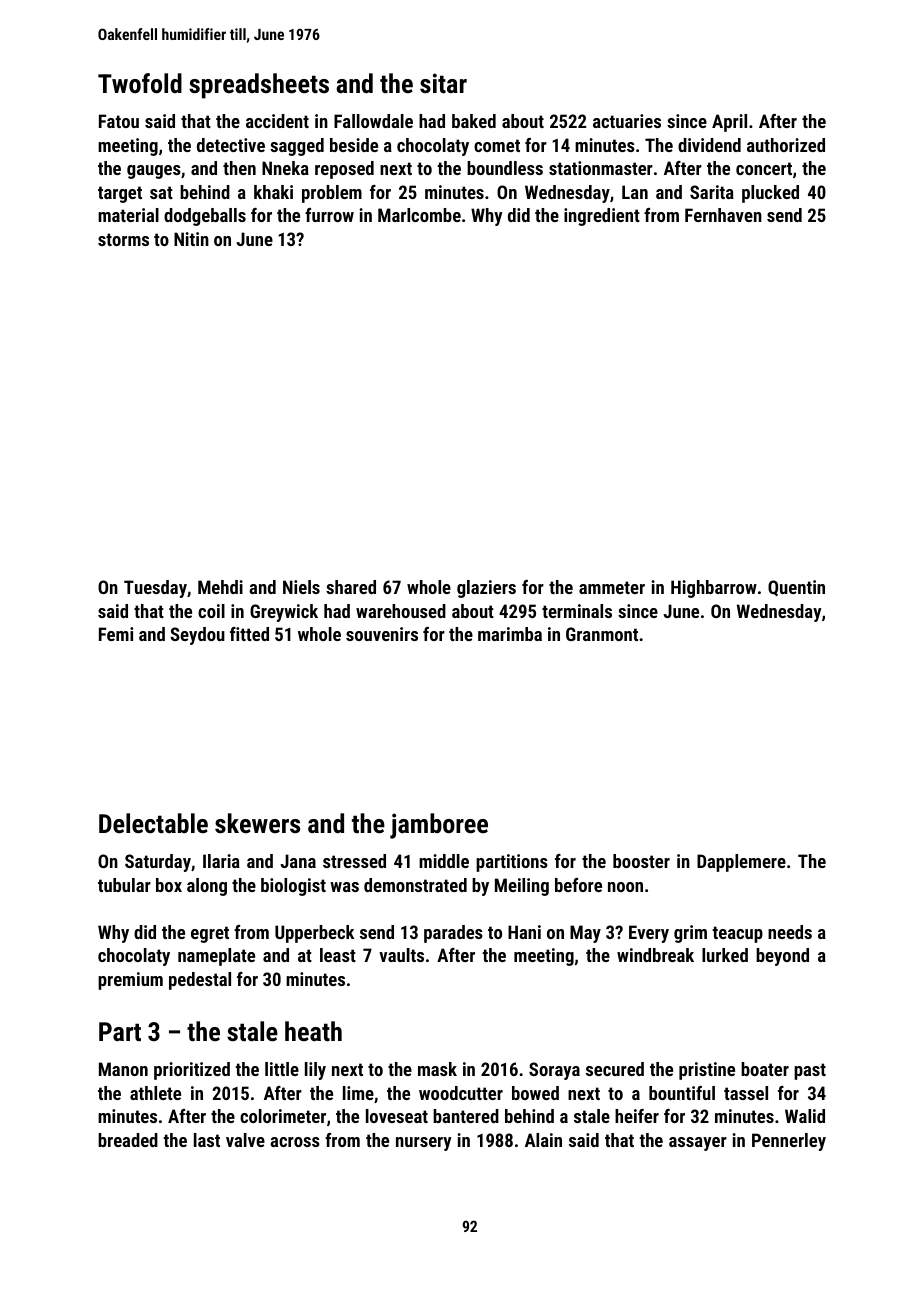 Image resolution: width=924 pixels, height=1311 pixels. Describe the element at coordinates (729, 123) in the screenshot. I see `April` at that location.
